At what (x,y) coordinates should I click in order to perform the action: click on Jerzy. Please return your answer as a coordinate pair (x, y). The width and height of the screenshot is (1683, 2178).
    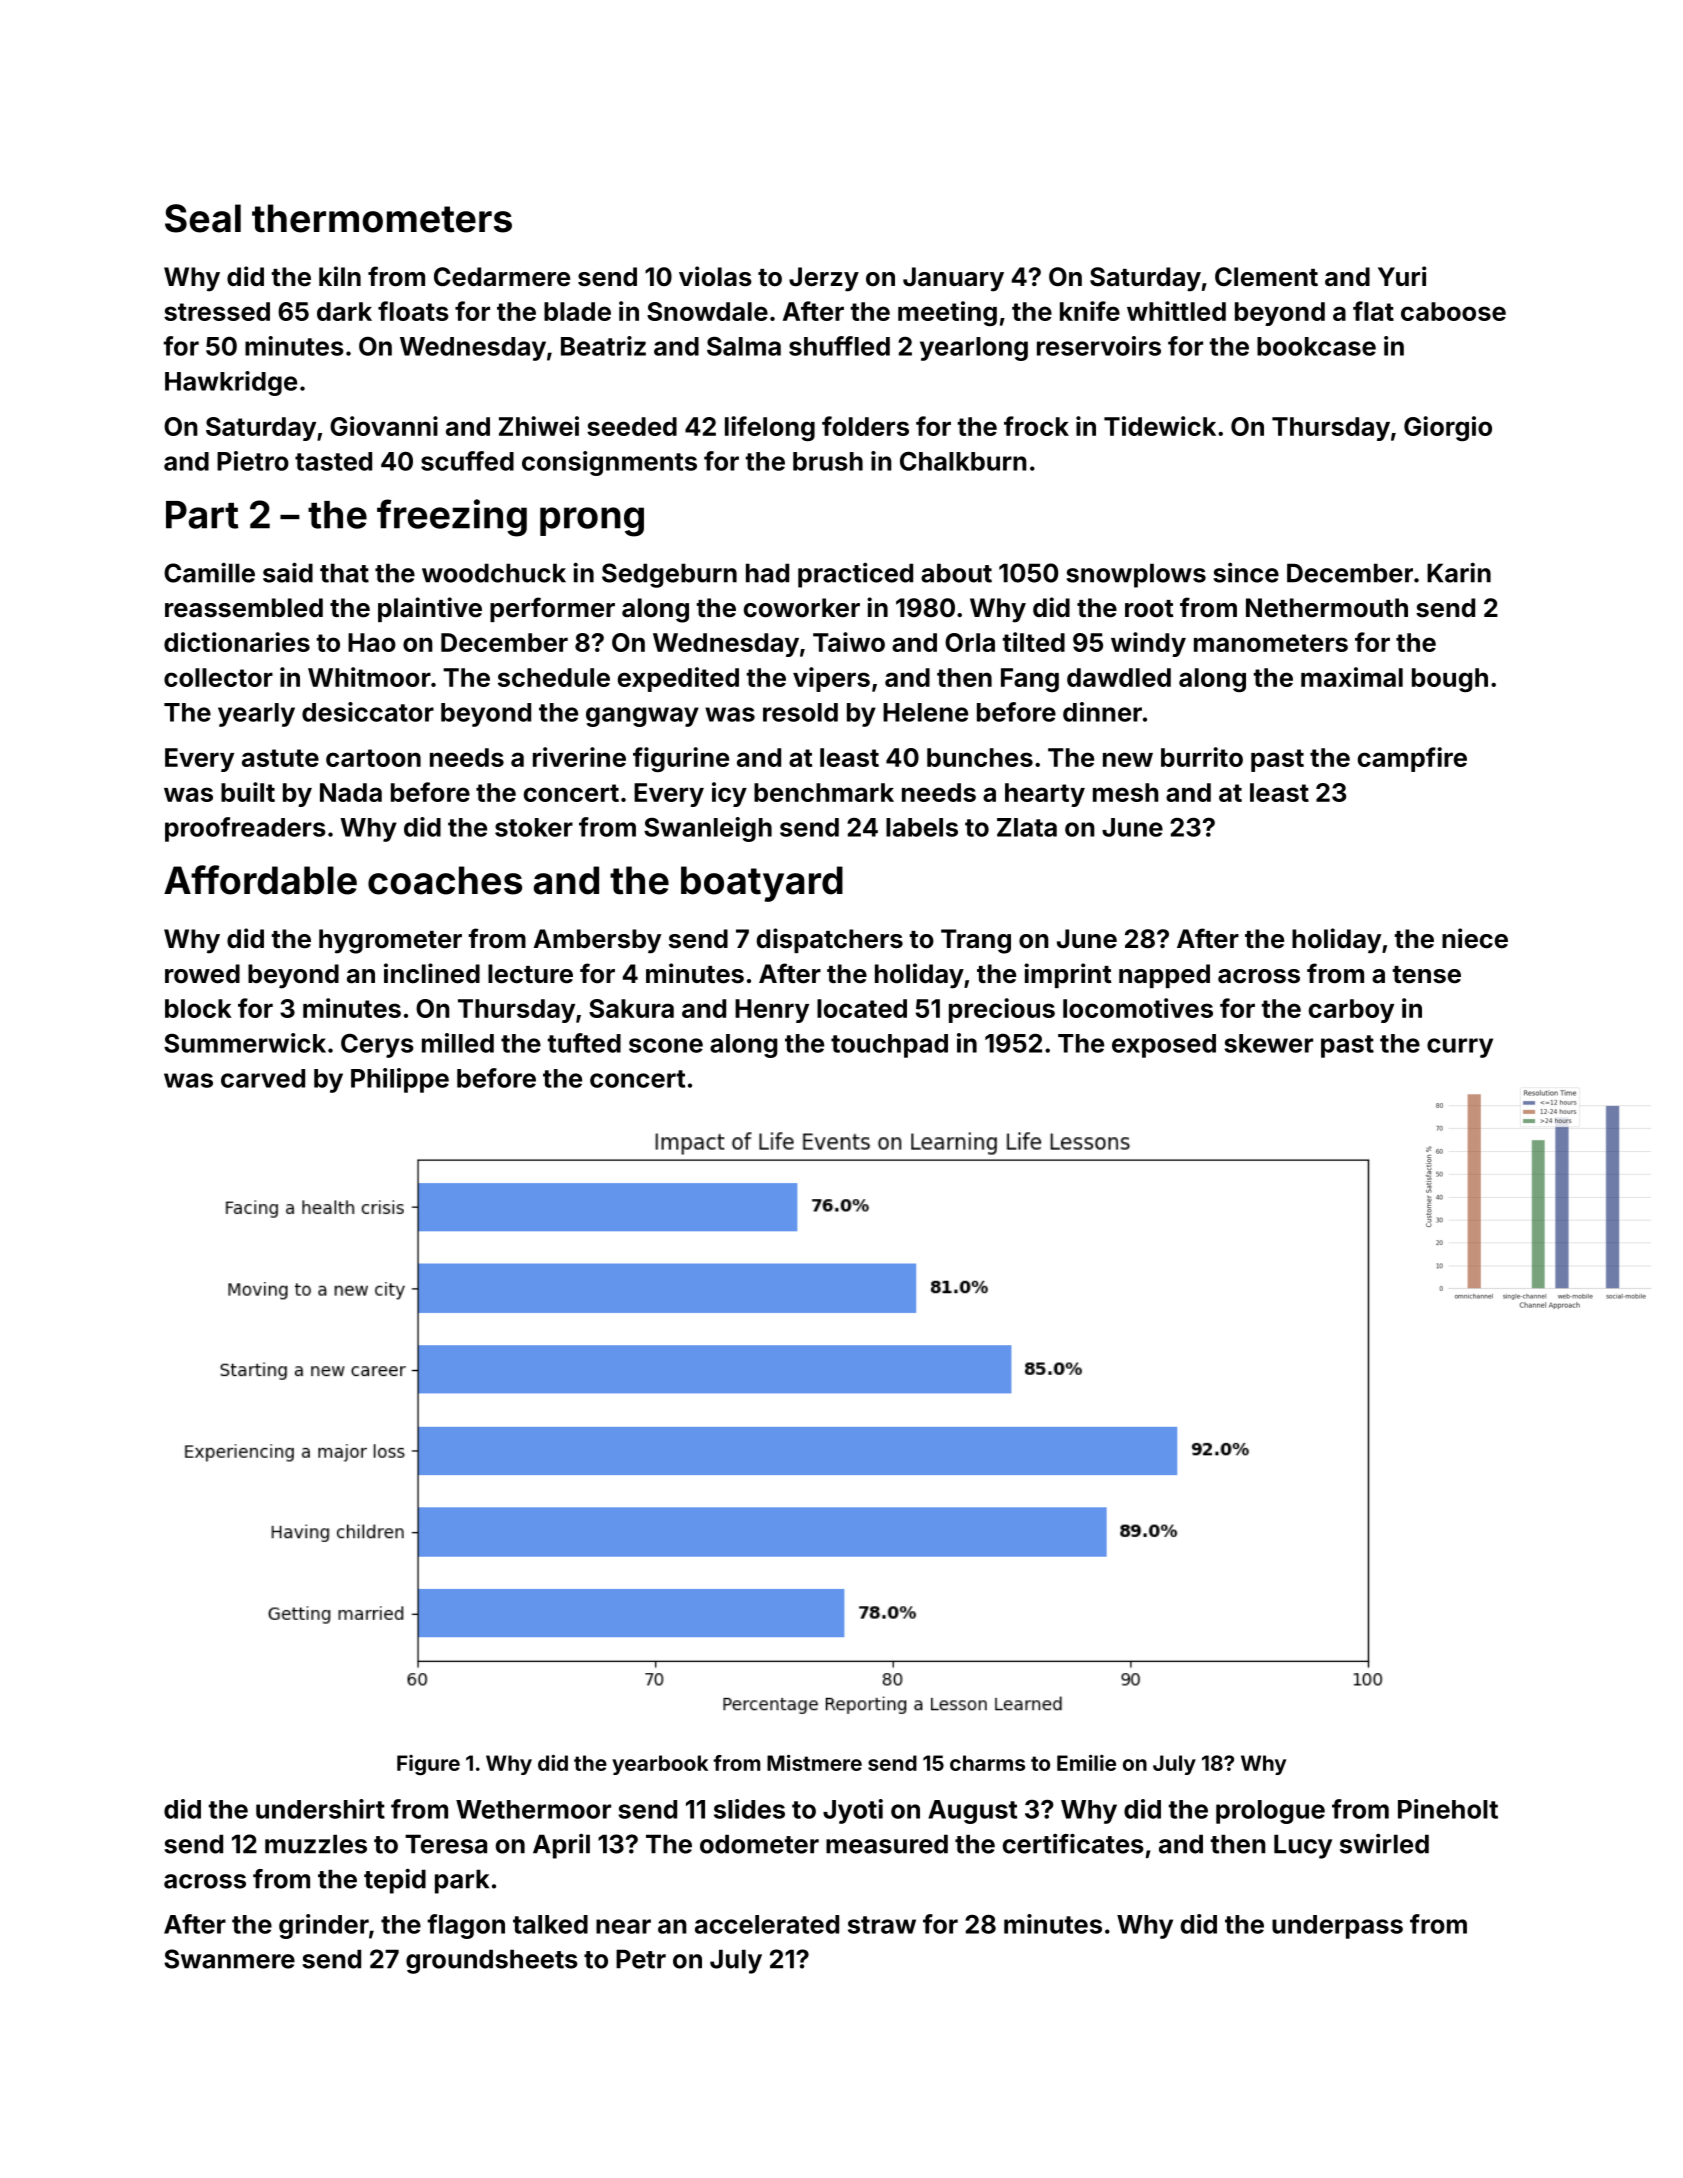
    Looking at the image, I should click on (824, 279).
